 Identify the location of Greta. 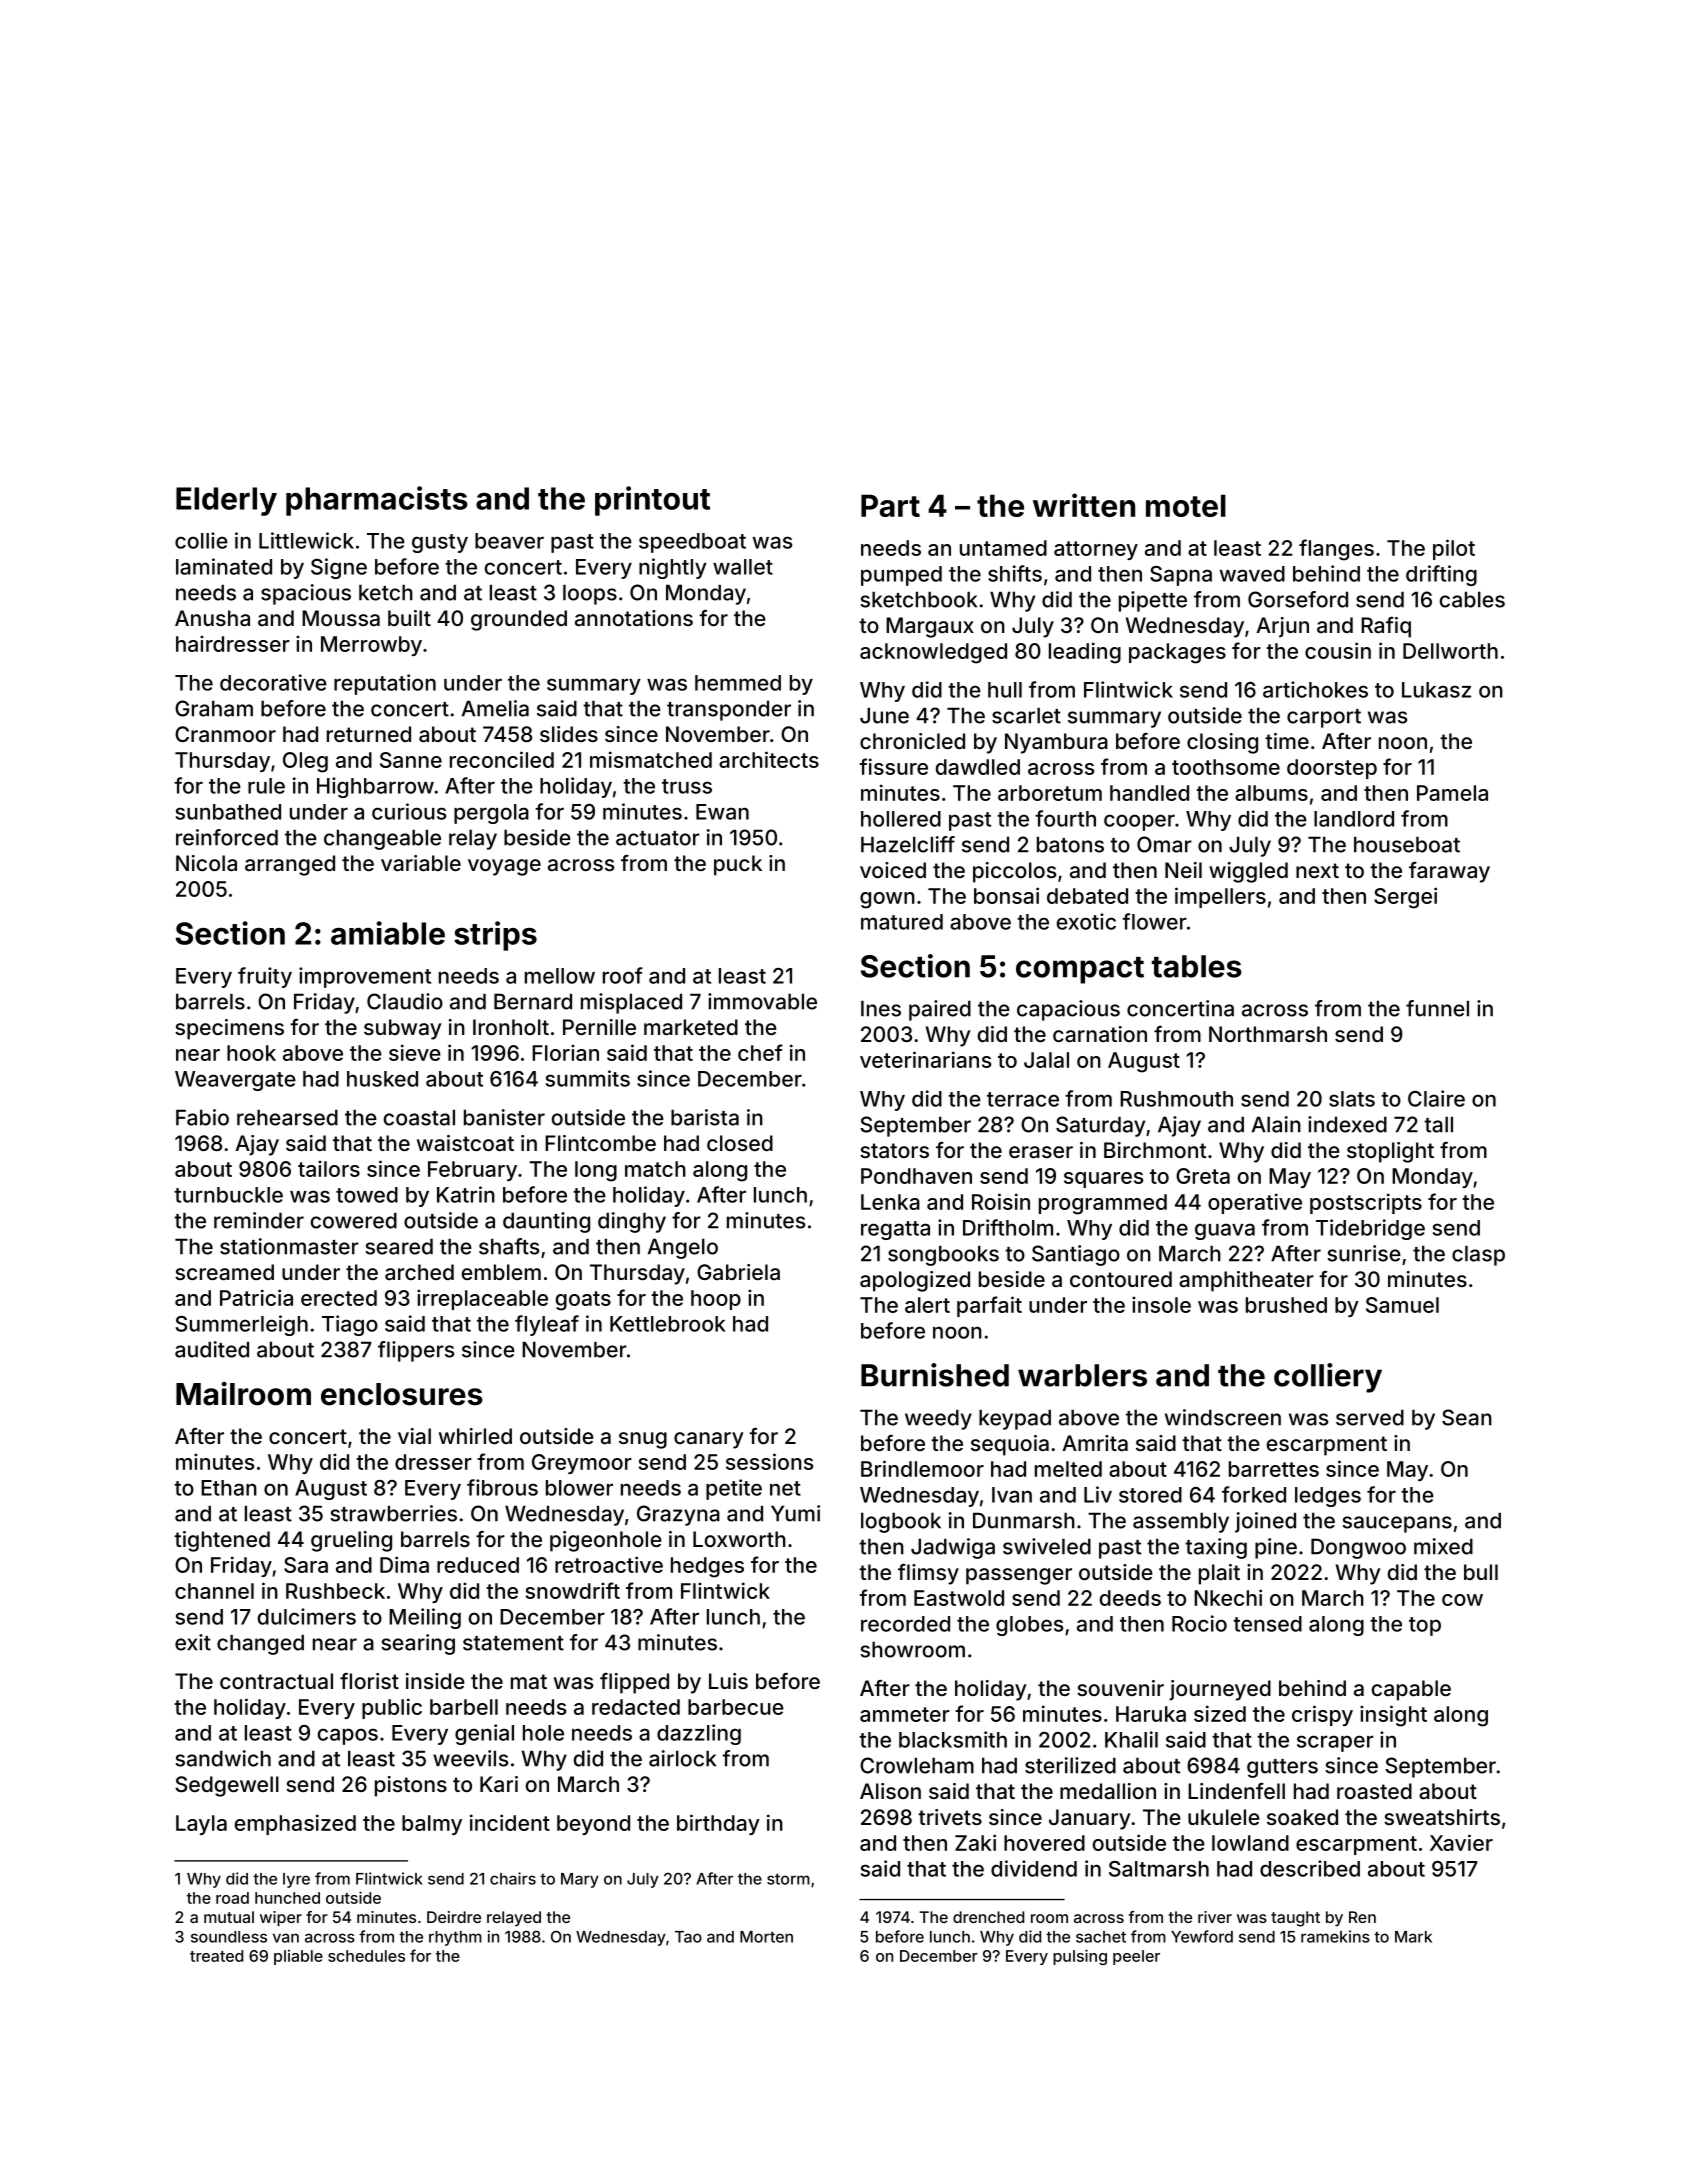
(1203, 1176).
